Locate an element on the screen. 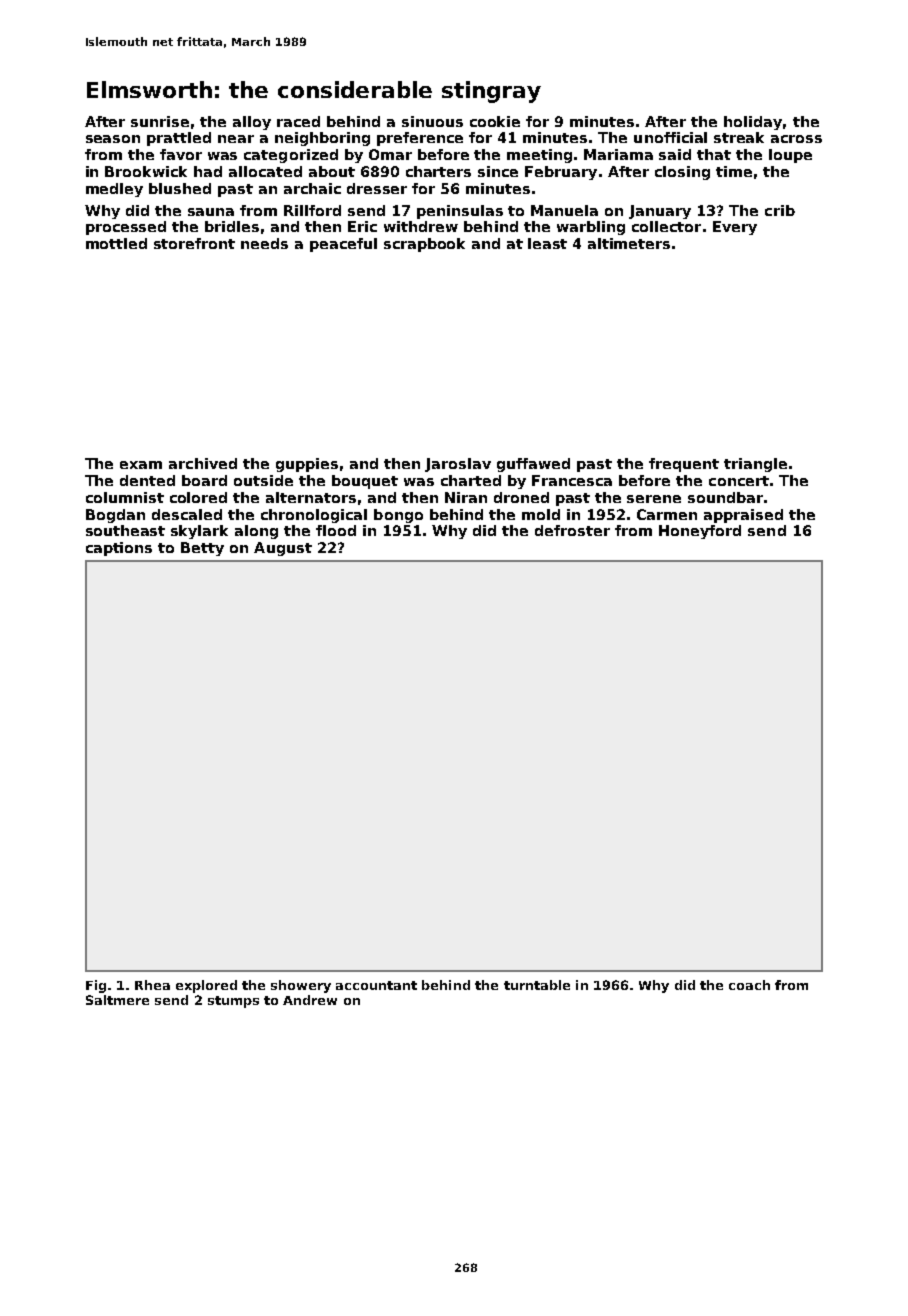 This screenshot has height=1316, width=908. showery is located at coordinates (301, 986).
